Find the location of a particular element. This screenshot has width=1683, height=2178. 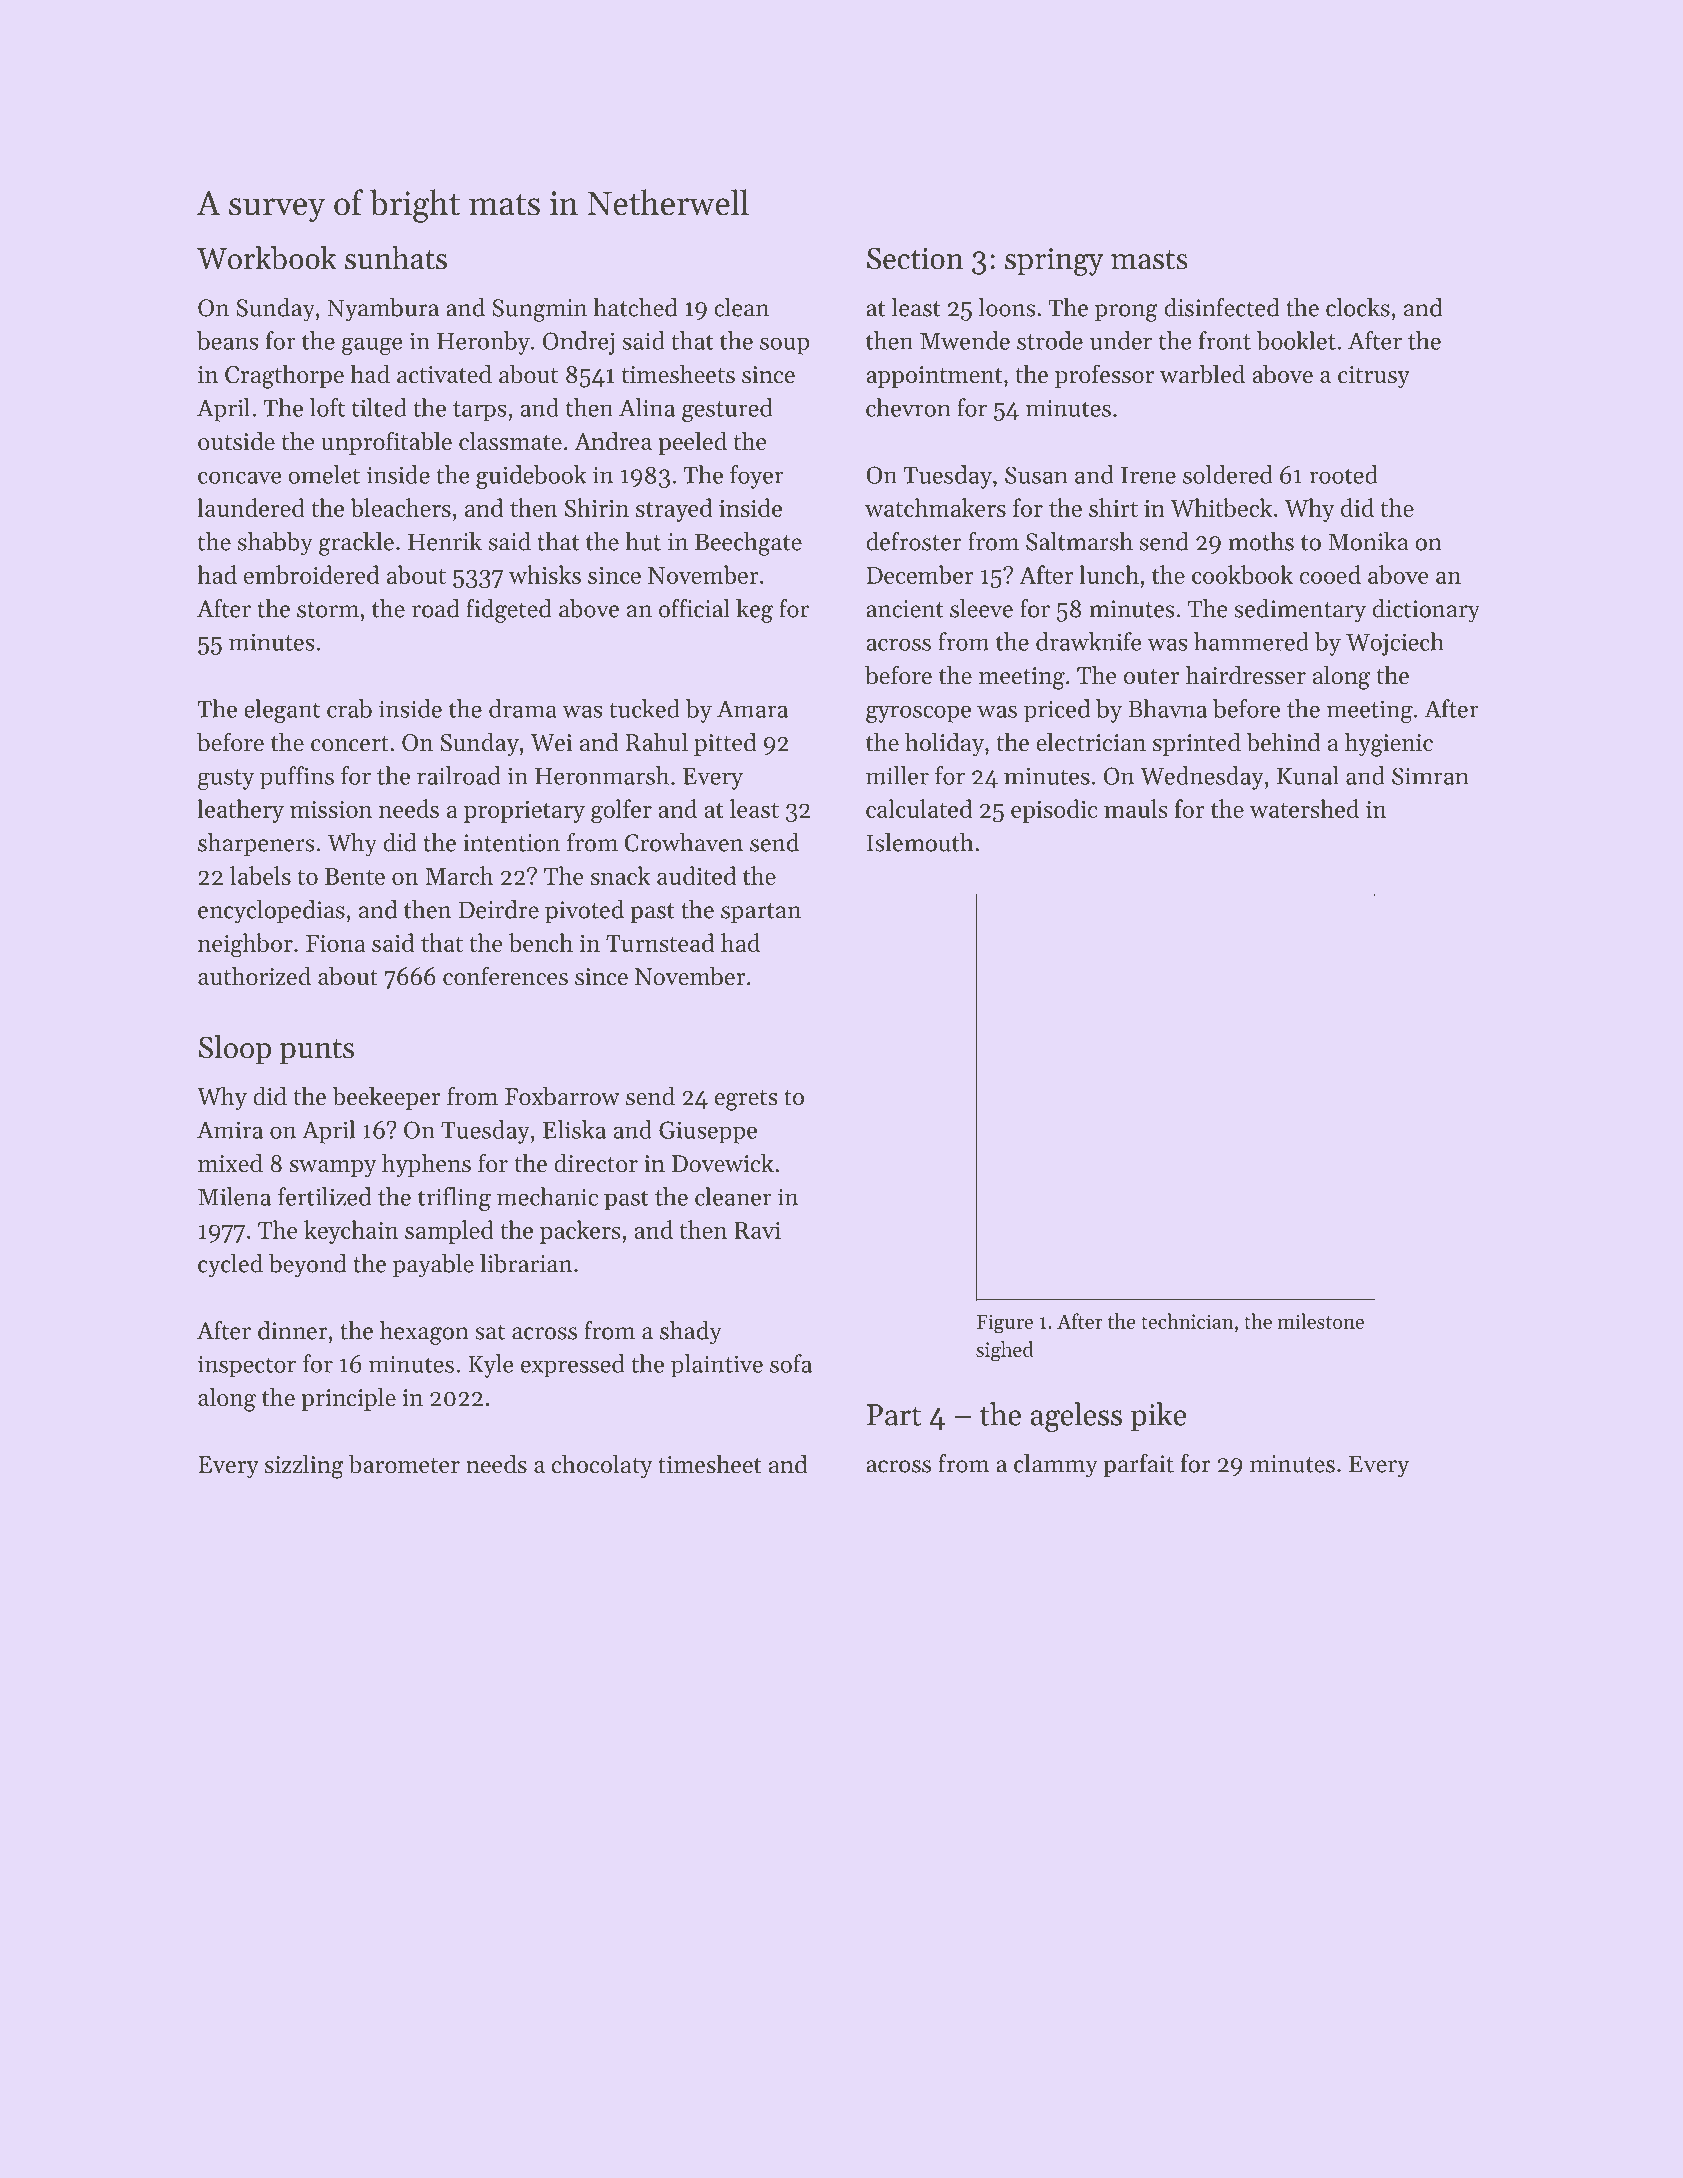

beans is located at coordinates (228, 340).
